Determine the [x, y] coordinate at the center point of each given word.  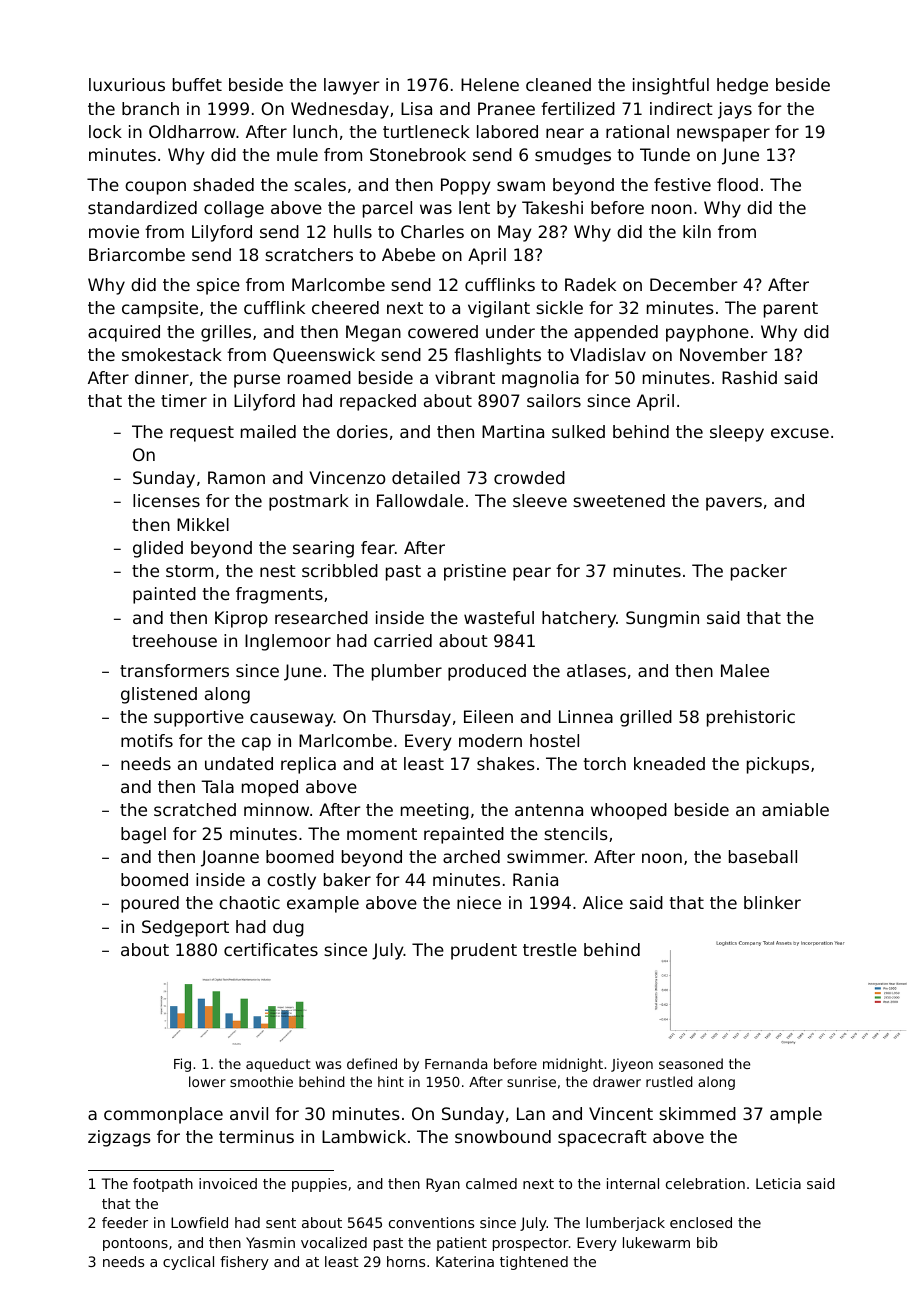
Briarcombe [137, 254]
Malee [745, 670]
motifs [147, 740]
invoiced [228, 1183]
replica [308, 765]
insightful [671, 86]
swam [521, 186]
